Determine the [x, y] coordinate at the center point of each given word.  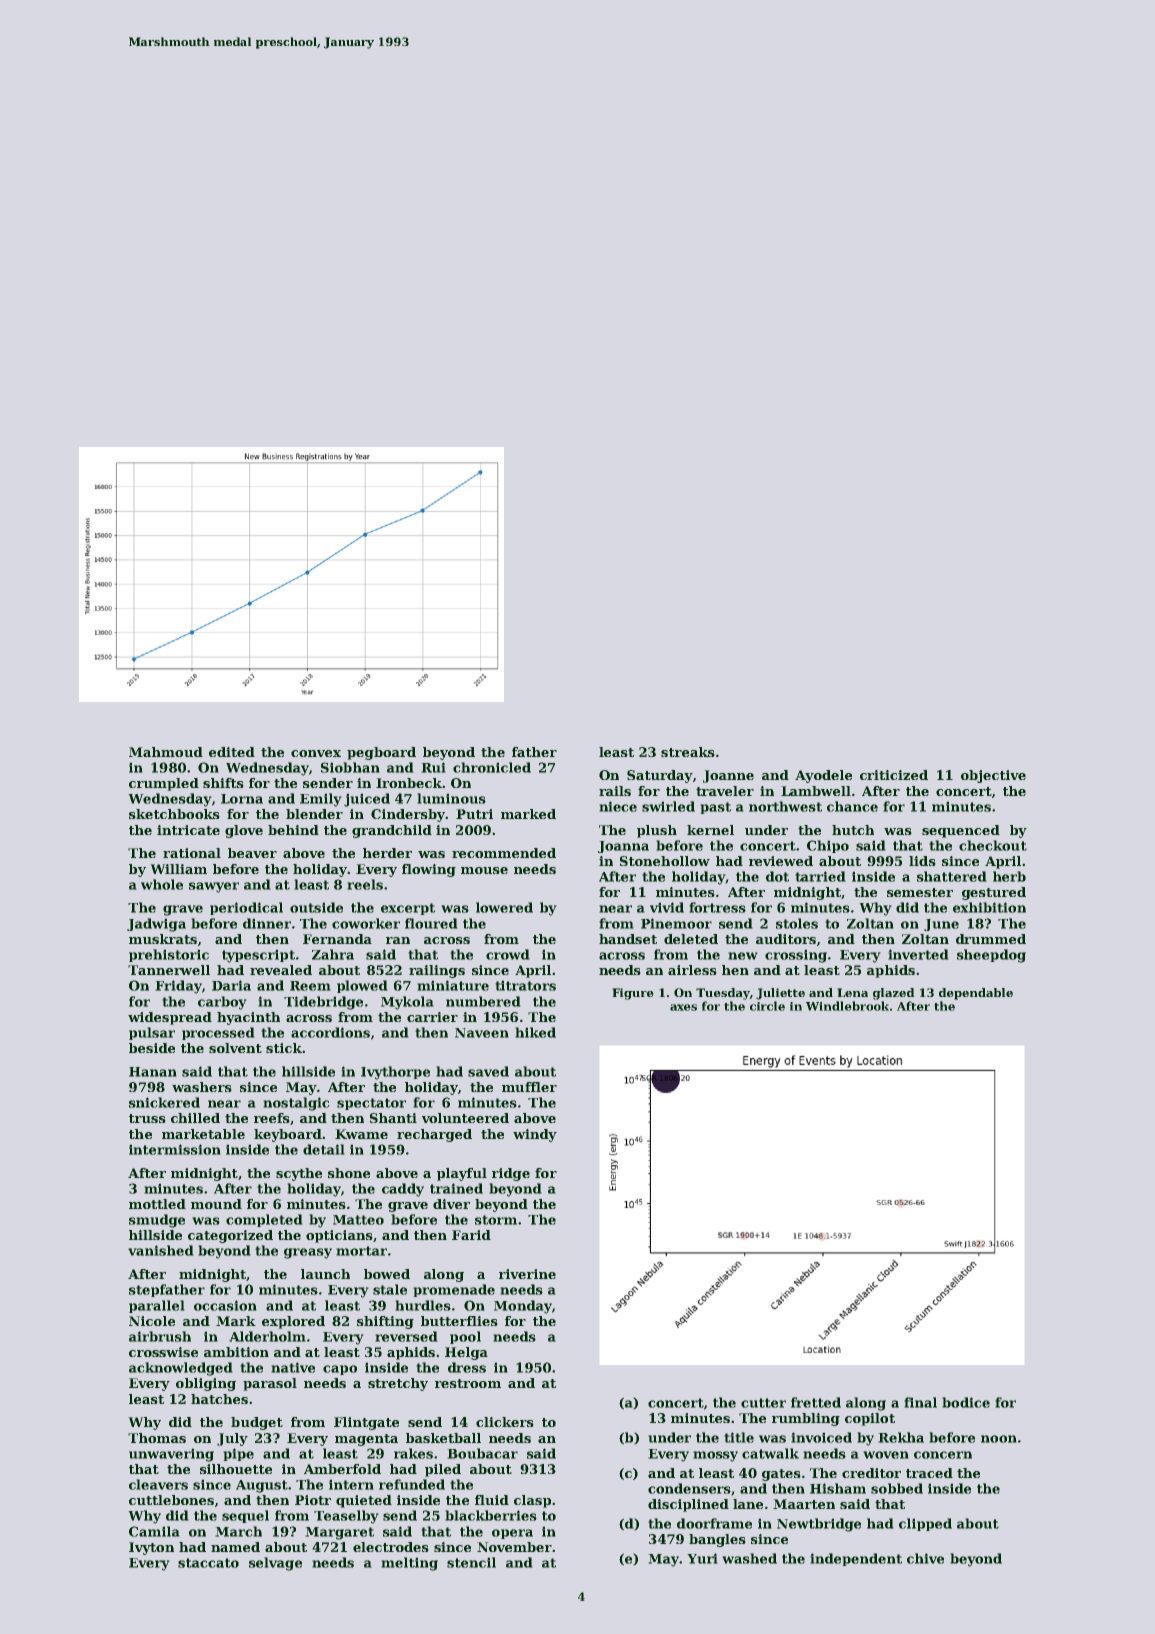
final [921, 1402]
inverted [918, 954]
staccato [208, 1563]
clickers [504, 1422]
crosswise [163, 1352]
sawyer [214, 887]
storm [496, 1220]
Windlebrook [847, 1006]
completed [264, 1220]
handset [628, 939]
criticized [894, 775]
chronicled [492, 767]
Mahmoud [166, 752]
